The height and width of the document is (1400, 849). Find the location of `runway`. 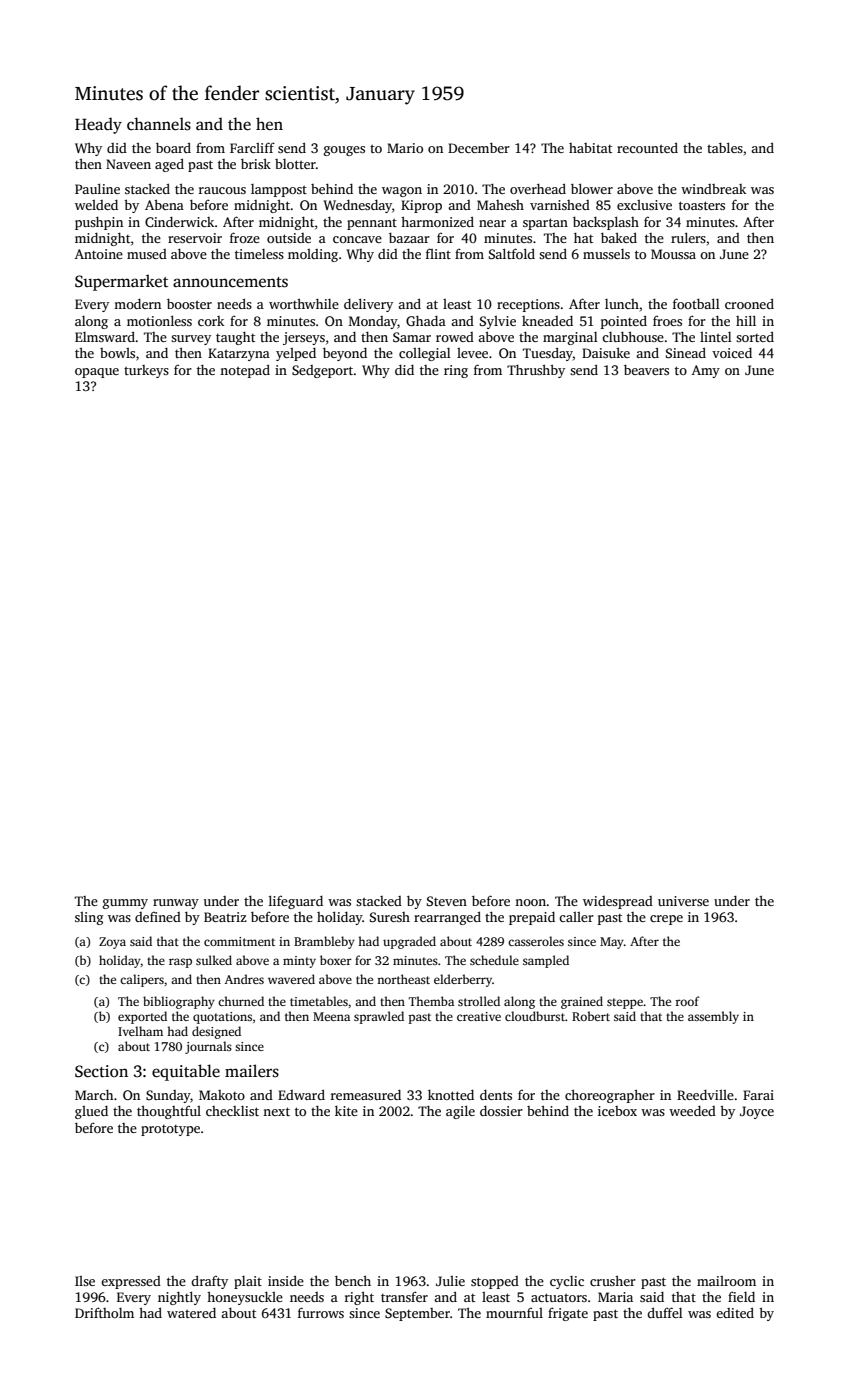

runway is located at coordinates (176, 904).
